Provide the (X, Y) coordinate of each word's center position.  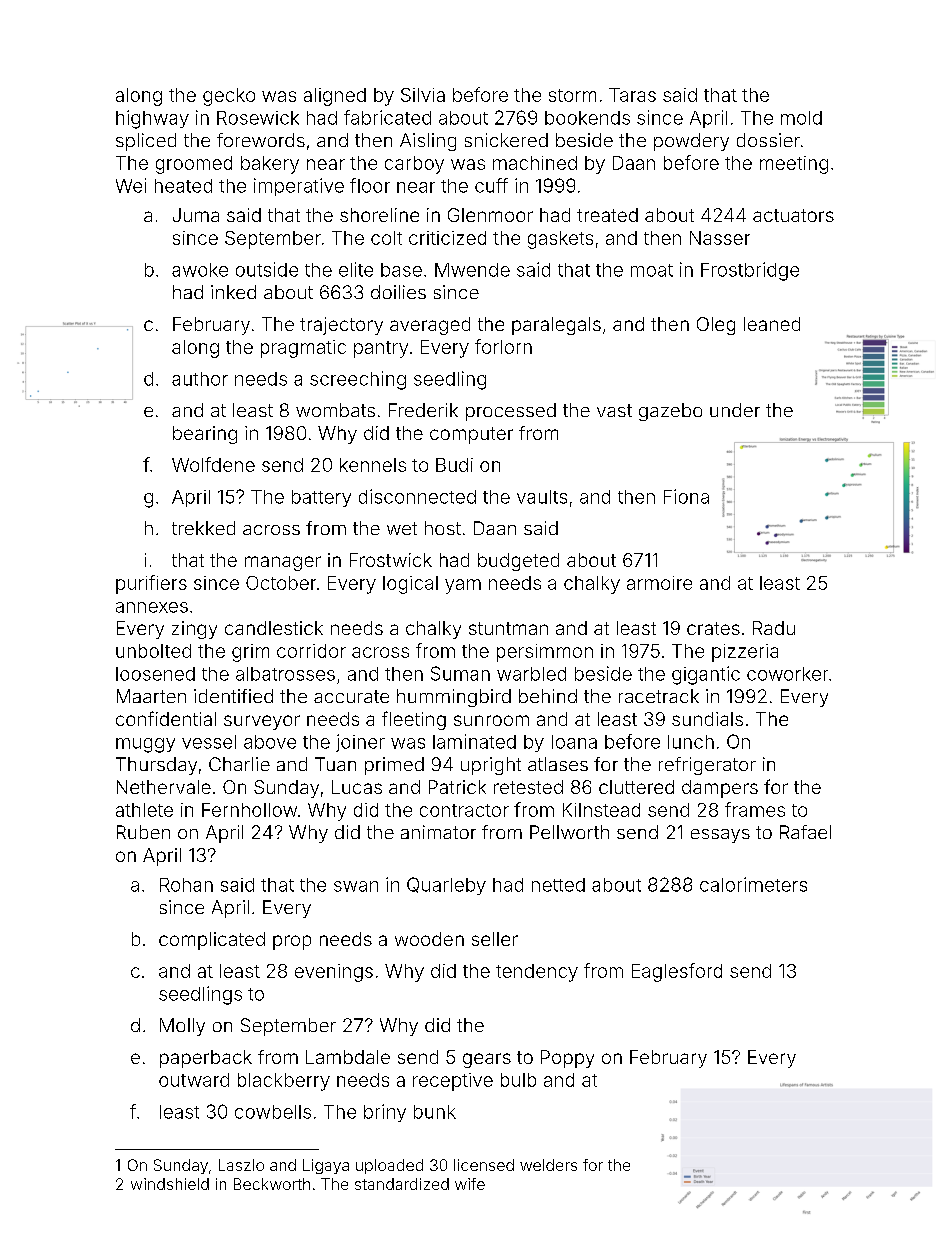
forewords (261, 140)
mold (801, 118)
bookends (587, 118)
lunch (691, 742)
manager (283, 563)
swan (356, 886)
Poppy (567, 1059)
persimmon (545, 653)
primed (394, 766)
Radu (774, 628)
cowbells (273, 1112)
